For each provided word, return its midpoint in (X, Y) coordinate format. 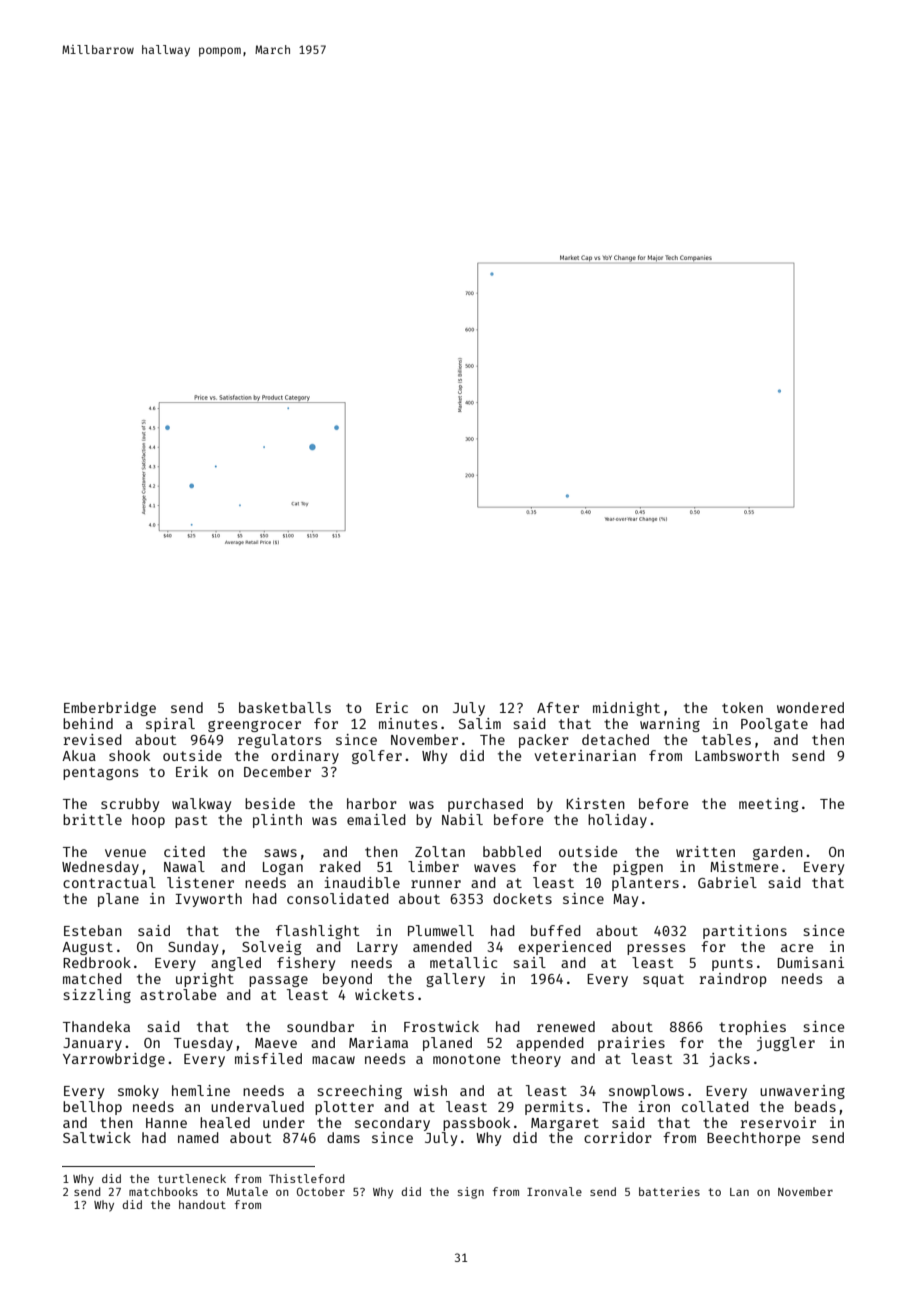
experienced (564, 948)
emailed (376, 819)
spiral (170, 725)
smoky (138, 1092)
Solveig (271, 948)
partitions (745, 932)
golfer (377, 757)
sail (530, 962)
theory (536, 1060)
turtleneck (192, 1178)
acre (797, 948)
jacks (729, 1060)
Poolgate (774, 725)
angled (236, 964)
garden (778, 853)
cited (184, 851)
